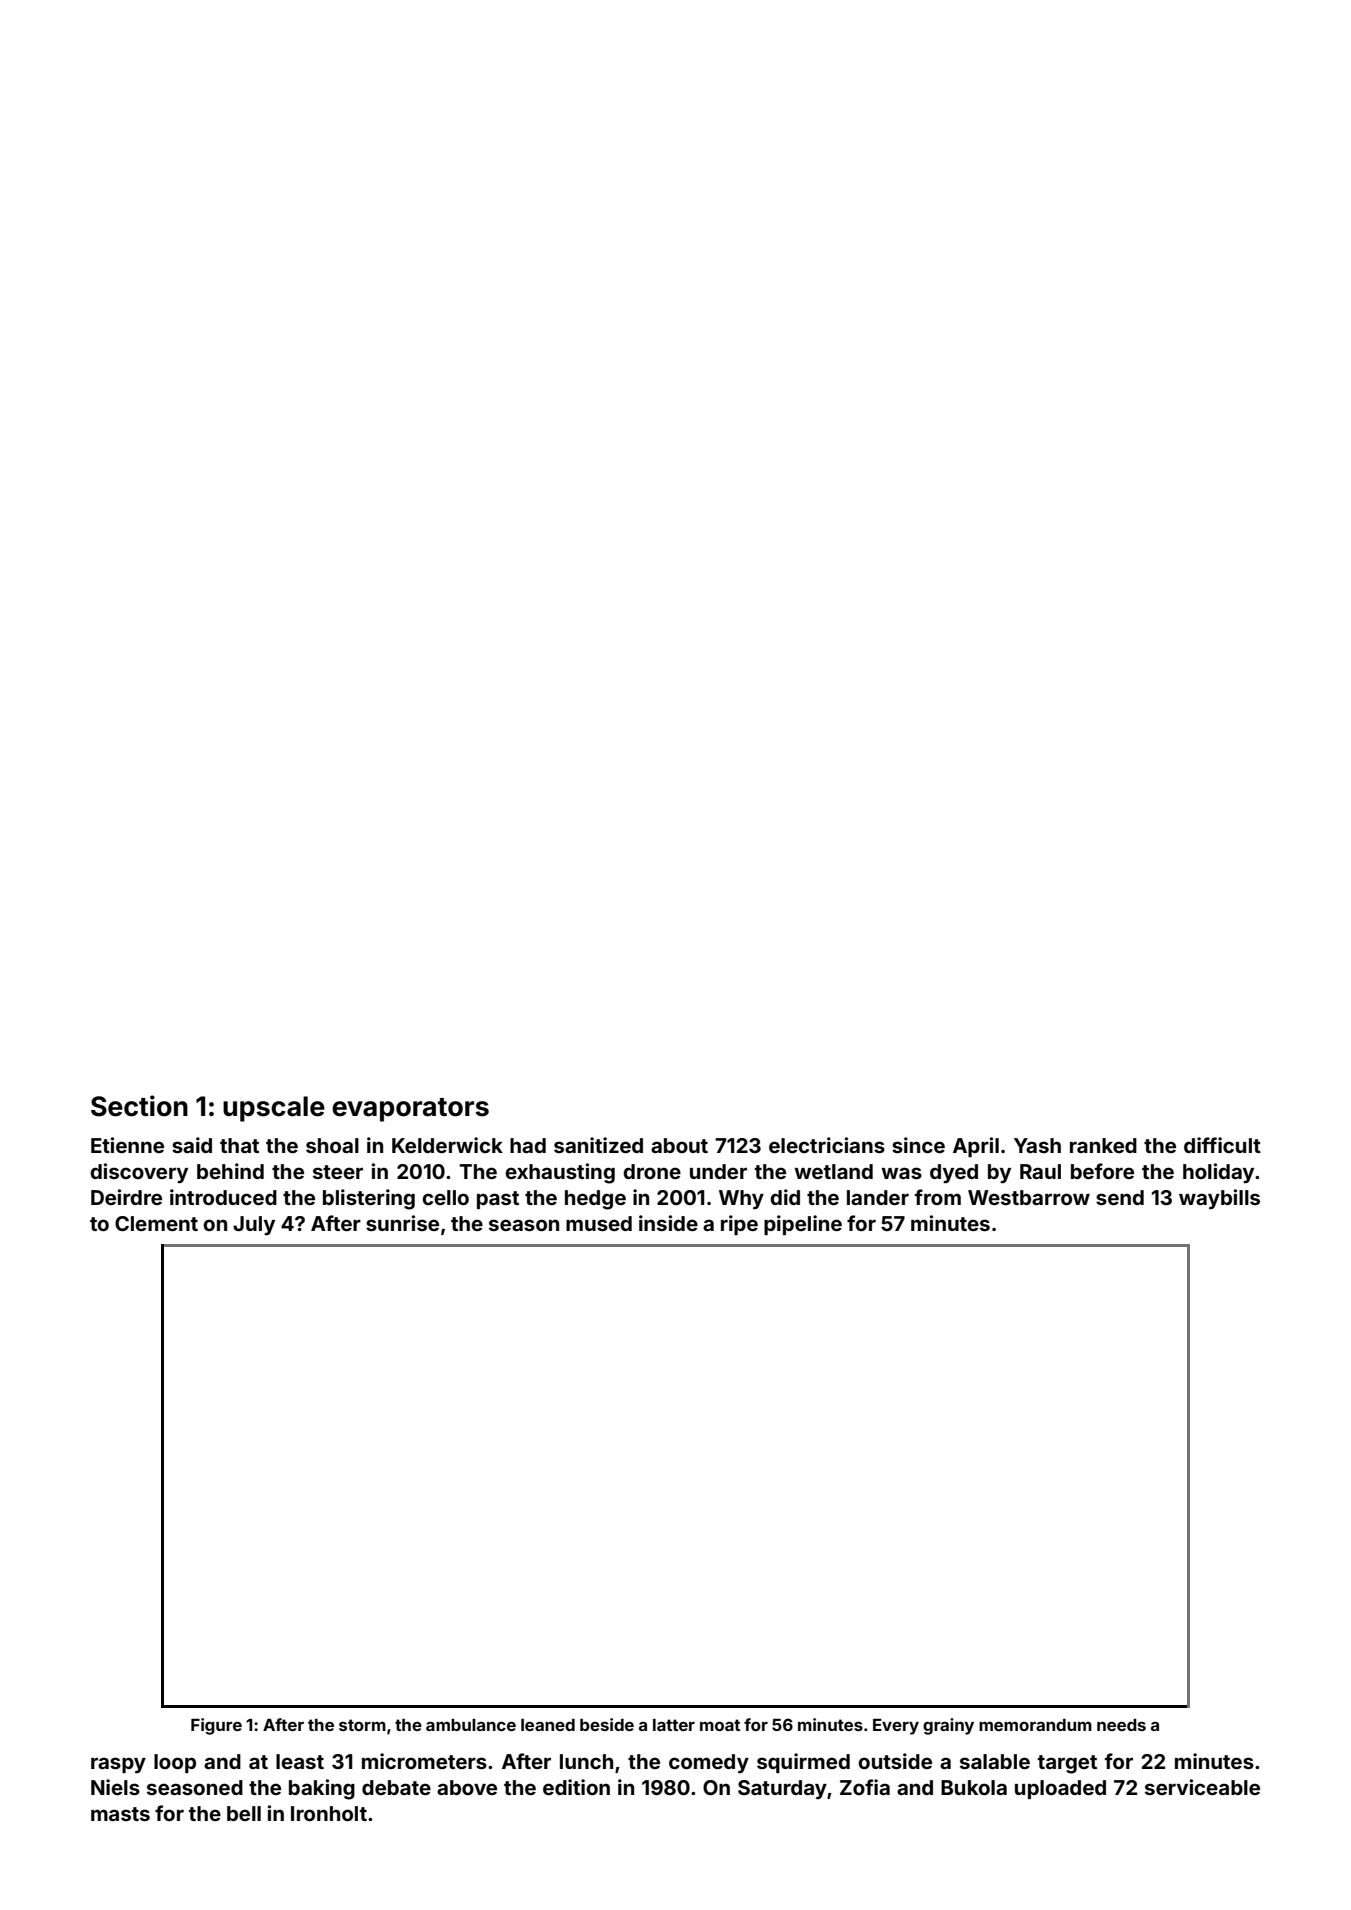 This image has width=1351, height=1910. Describe the element at coordinates (1219, 1199) in the image. I see `waybills` at that location.
